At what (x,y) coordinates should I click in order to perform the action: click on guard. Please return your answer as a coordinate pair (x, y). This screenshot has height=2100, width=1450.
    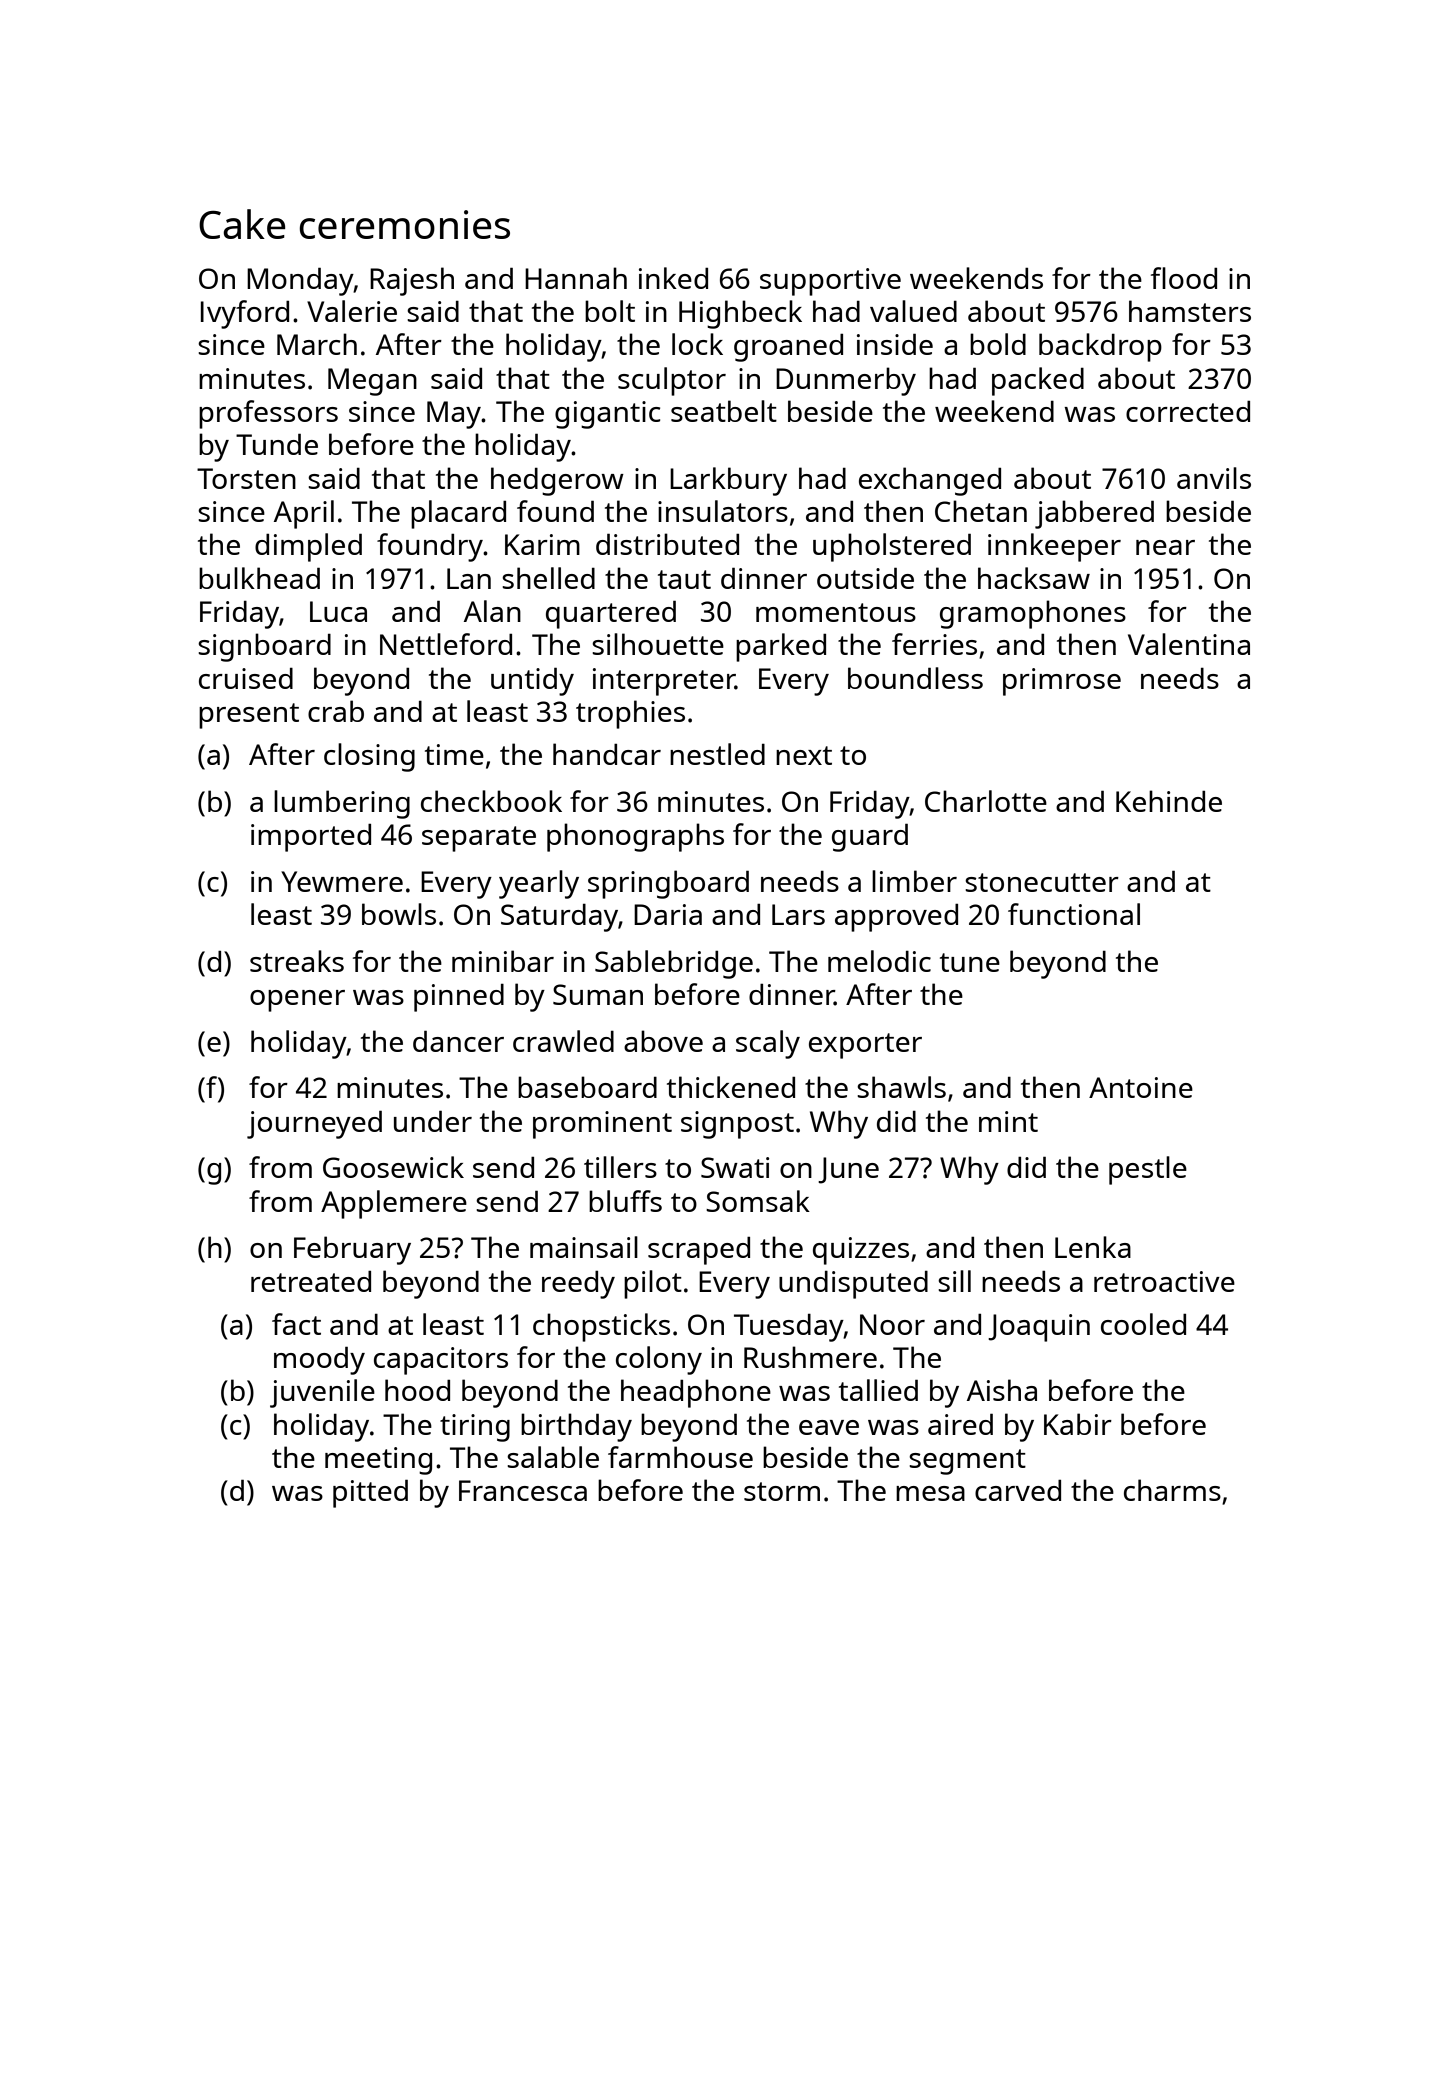
    Looking at the image, I should click on (870, 837).
